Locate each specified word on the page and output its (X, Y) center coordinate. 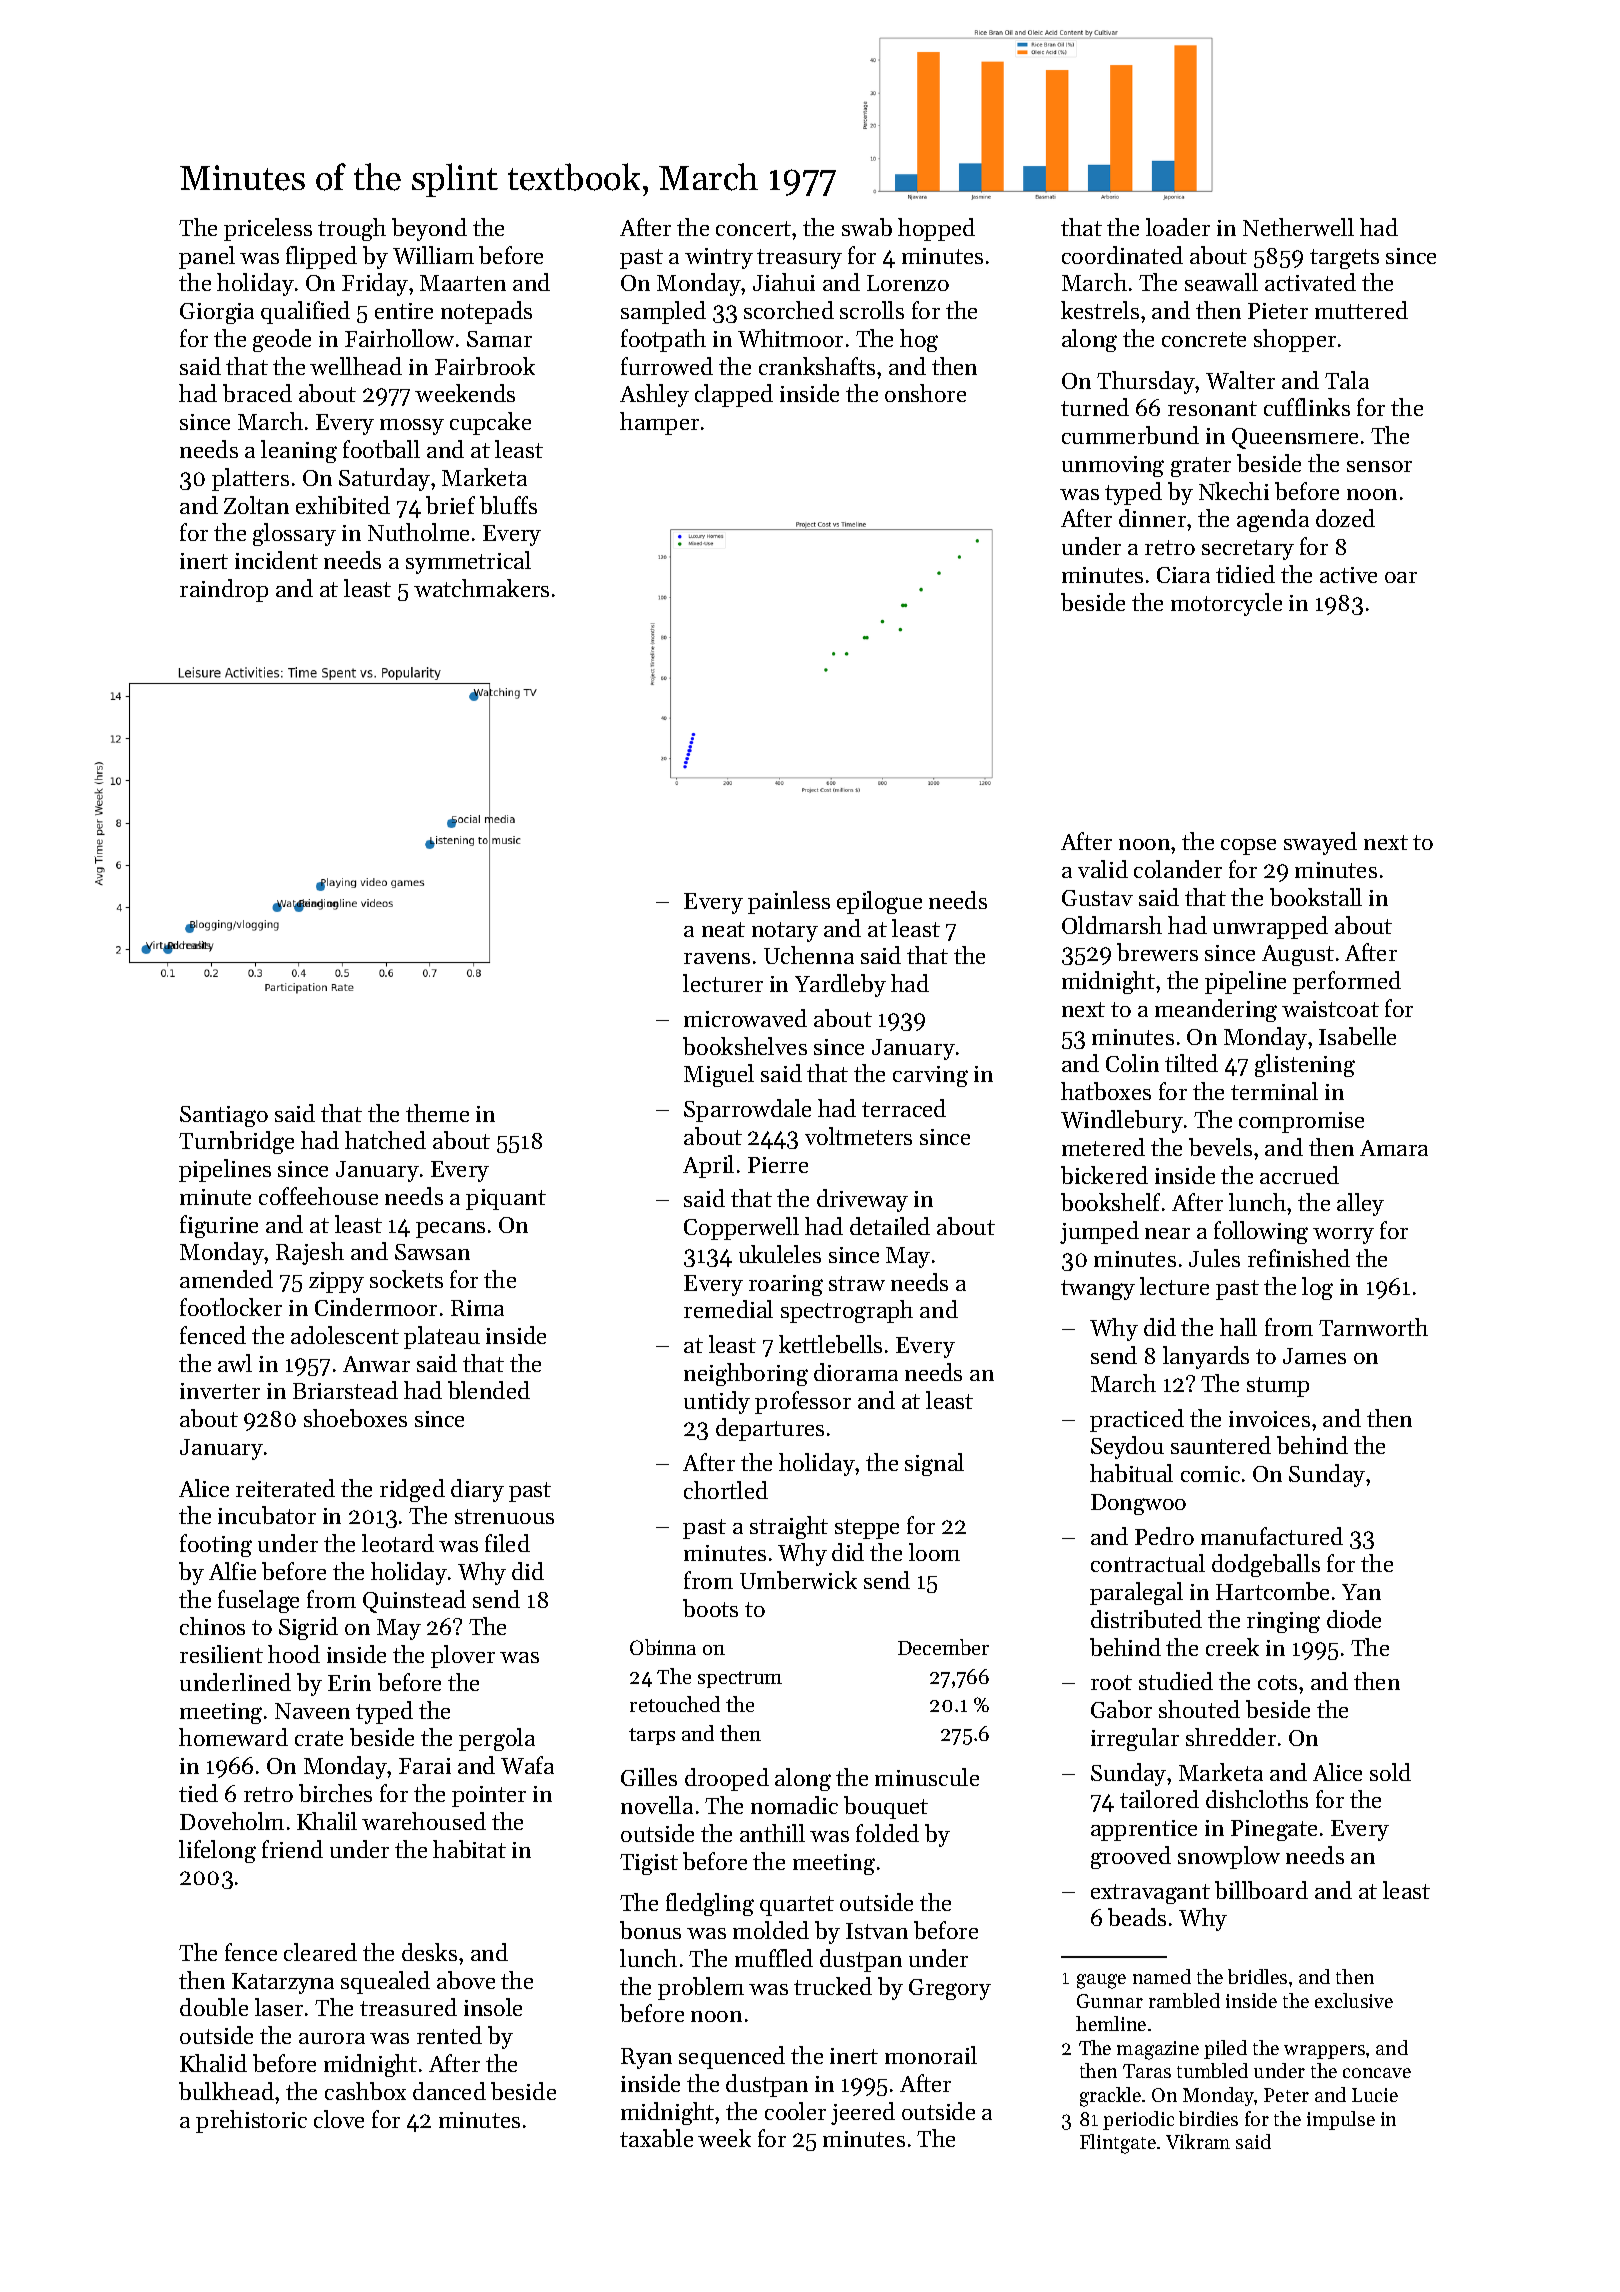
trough (352, 229)
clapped (734, 395)
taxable (656, 2138)
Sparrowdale (747, 1110)
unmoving (1113, 466)
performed (1347, 982)
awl (235, 1363)
